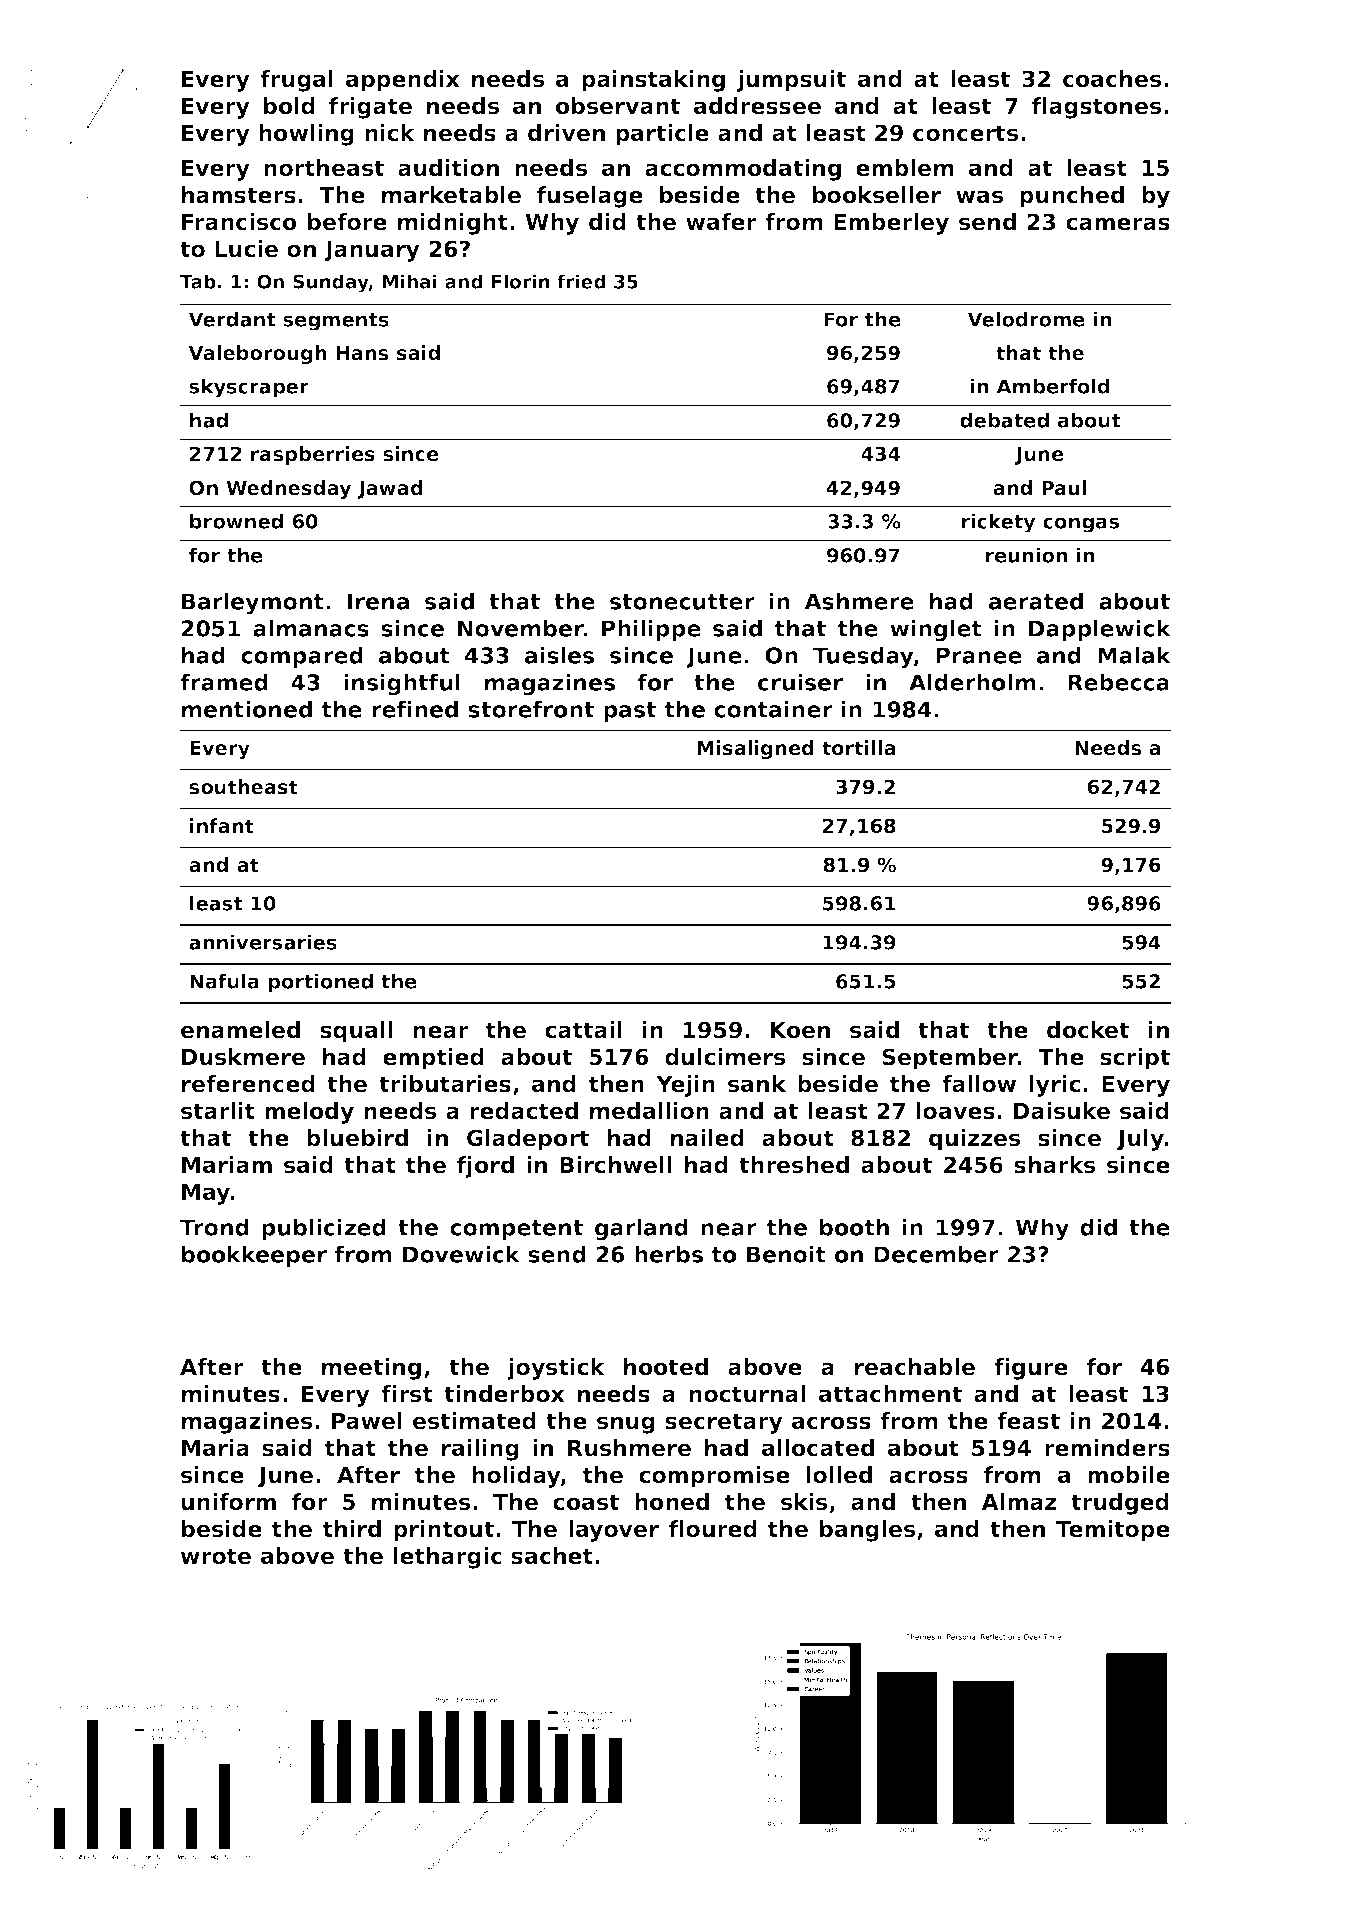  Describe the element at coordinates (433, 1059) in the image. I see `emptied` at that location.
